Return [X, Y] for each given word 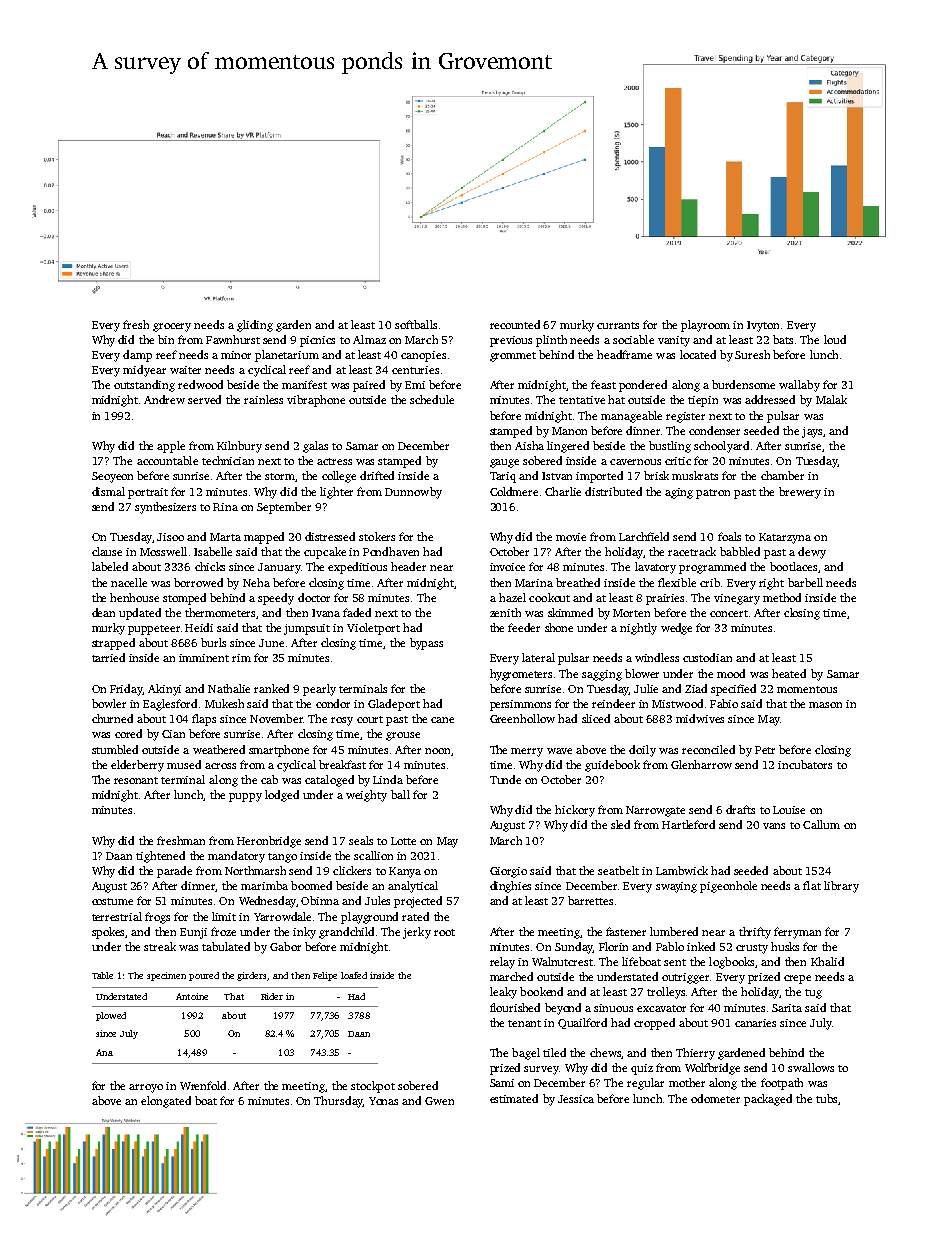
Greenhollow [522, 718]
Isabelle [213, 551]
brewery [800, 493]
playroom [705, 326]
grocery [172, 327]
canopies [423, 356]
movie [571, 537]
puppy [245, 797]
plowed [111, 1016]
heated [789, 673]
